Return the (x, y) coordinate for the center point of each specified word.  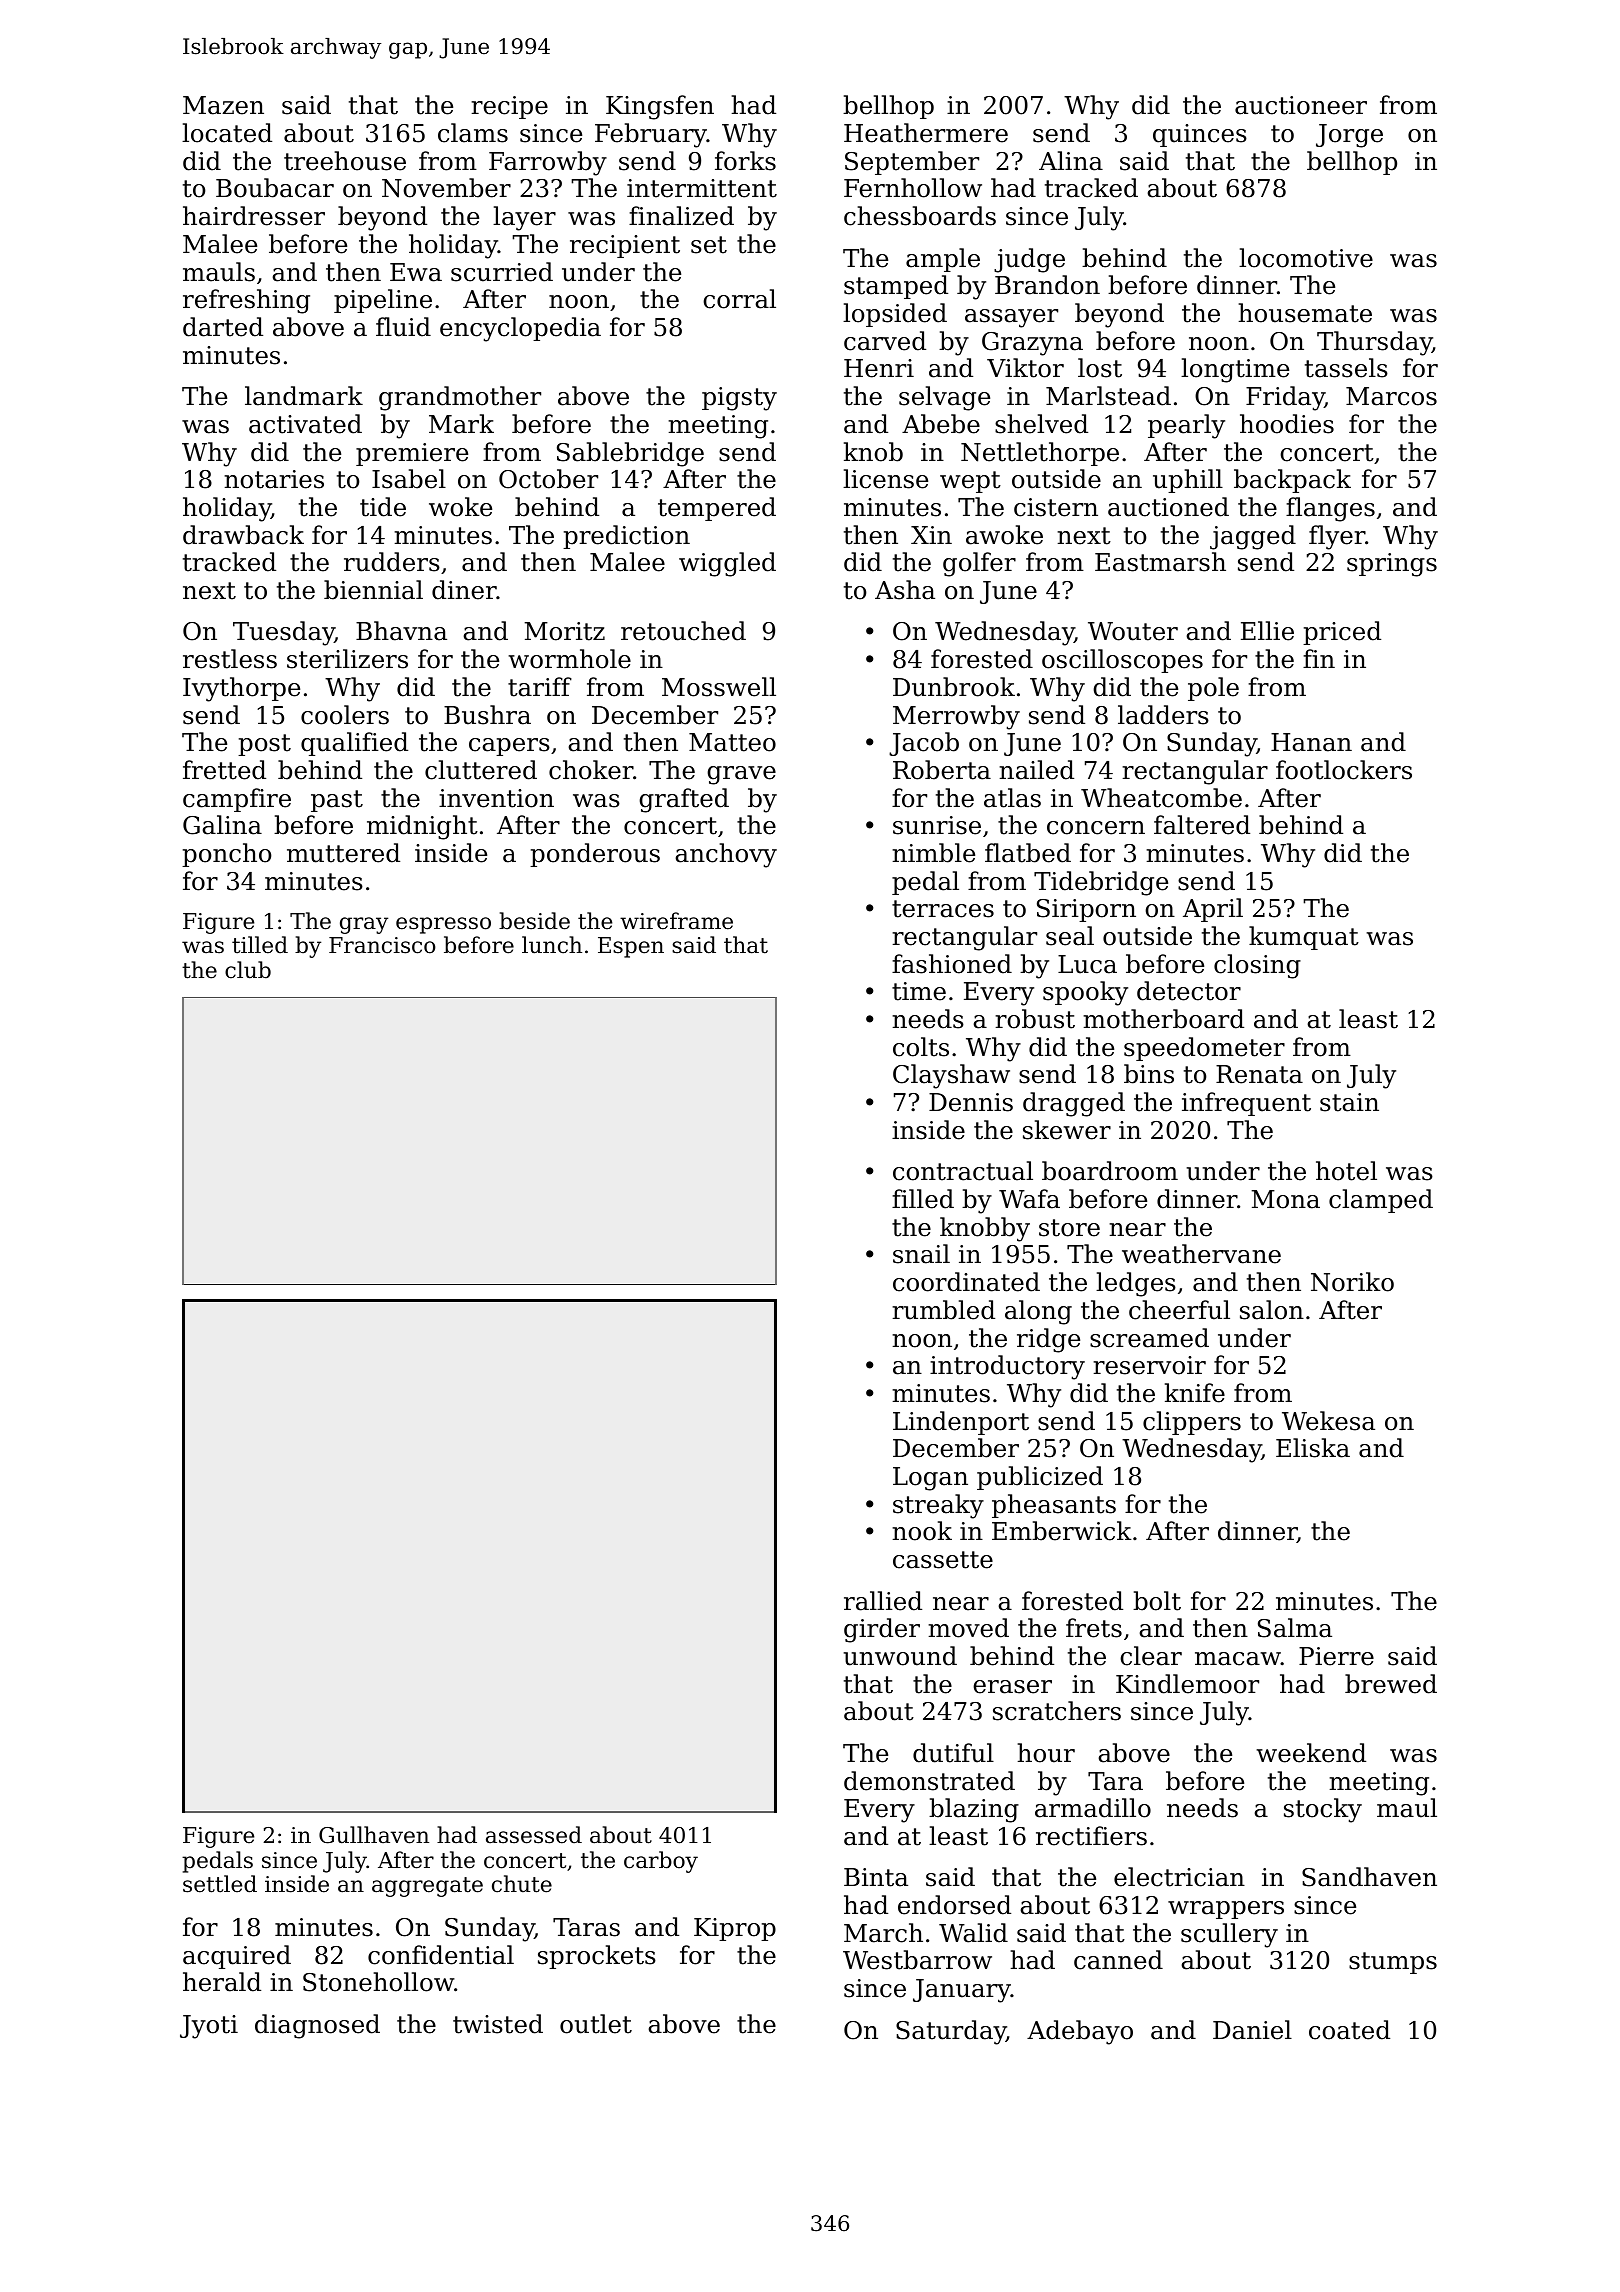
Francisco (382, 945)
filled (923, 1199)
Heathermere (926, 133)
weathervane (1201, 1254)
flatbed (1028, 853)
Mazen (223, 105)
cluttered (481, 770)
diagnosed (317, 2026)
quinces (1200, 135)
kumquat (1304, 938)
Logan (930, 1479)
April (1213, 910)
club (248, 970)
